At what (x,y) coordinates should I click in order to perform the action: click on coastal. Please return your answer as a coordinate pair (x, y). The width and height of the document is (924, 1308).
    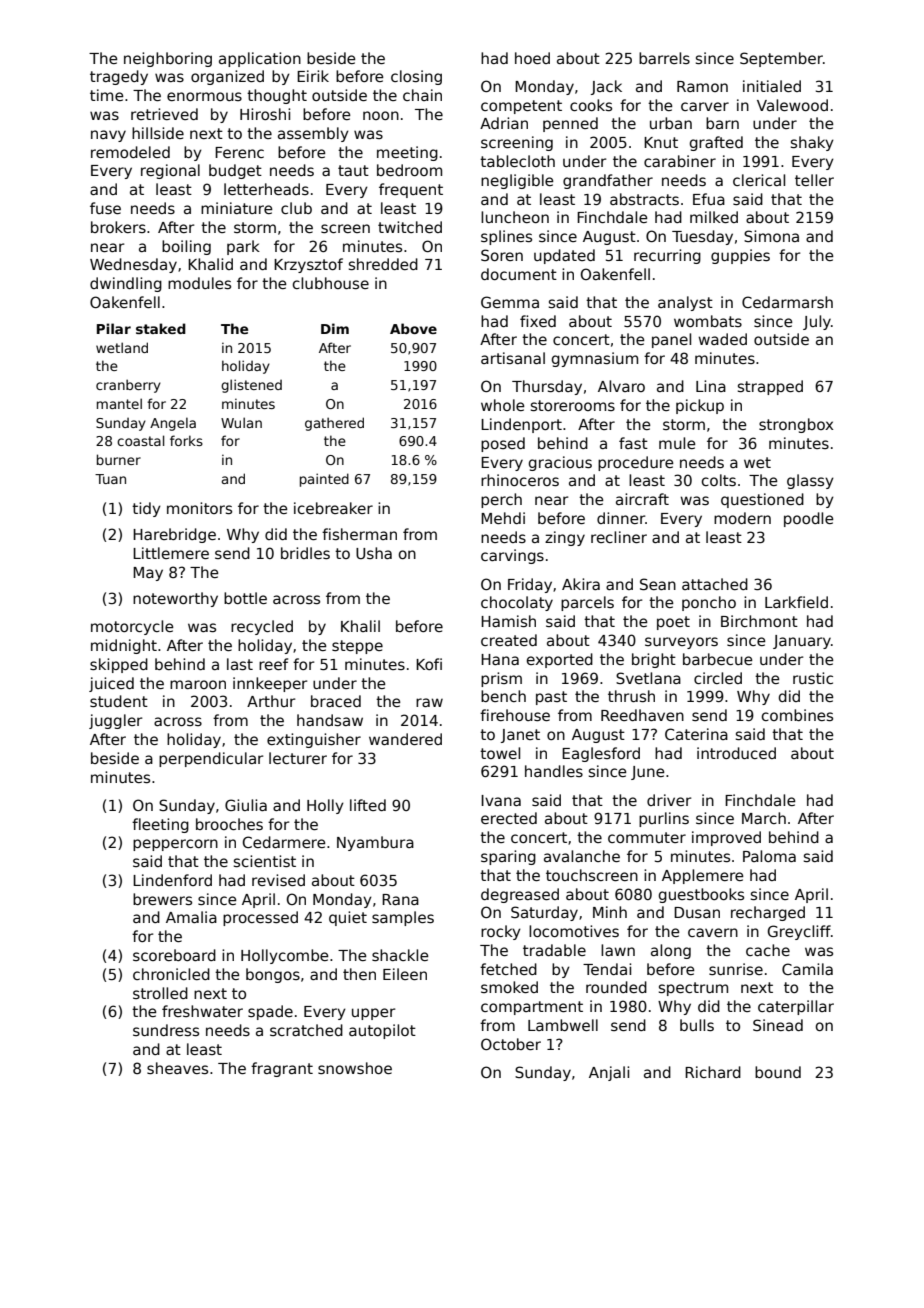
    Looking at the image, I should click on (141, 440).
